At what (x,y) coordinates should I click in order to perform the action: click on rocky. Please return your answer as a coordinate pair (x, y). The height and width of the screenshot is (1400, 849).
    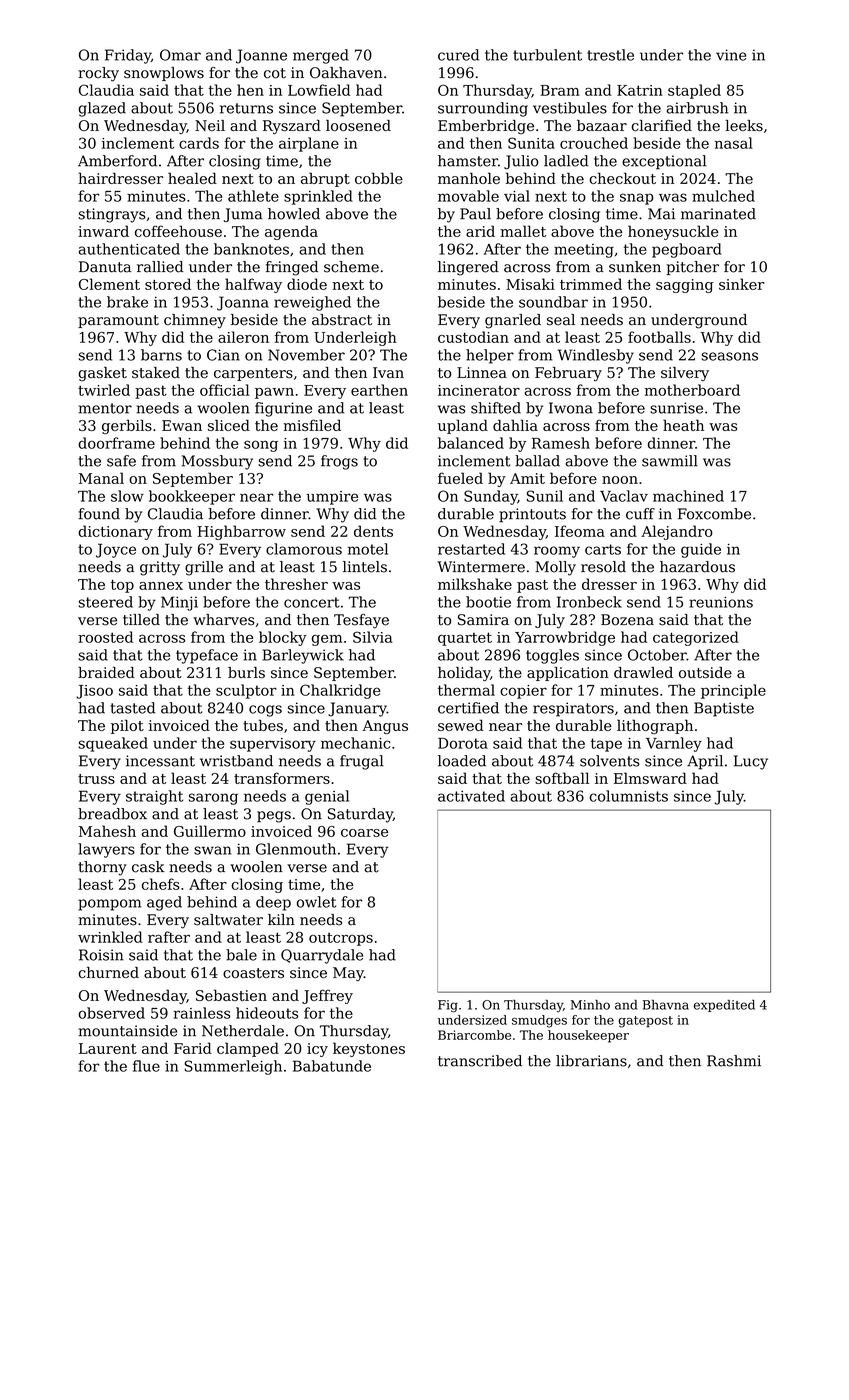
    Looking at the image, I should click on (98, 74).
